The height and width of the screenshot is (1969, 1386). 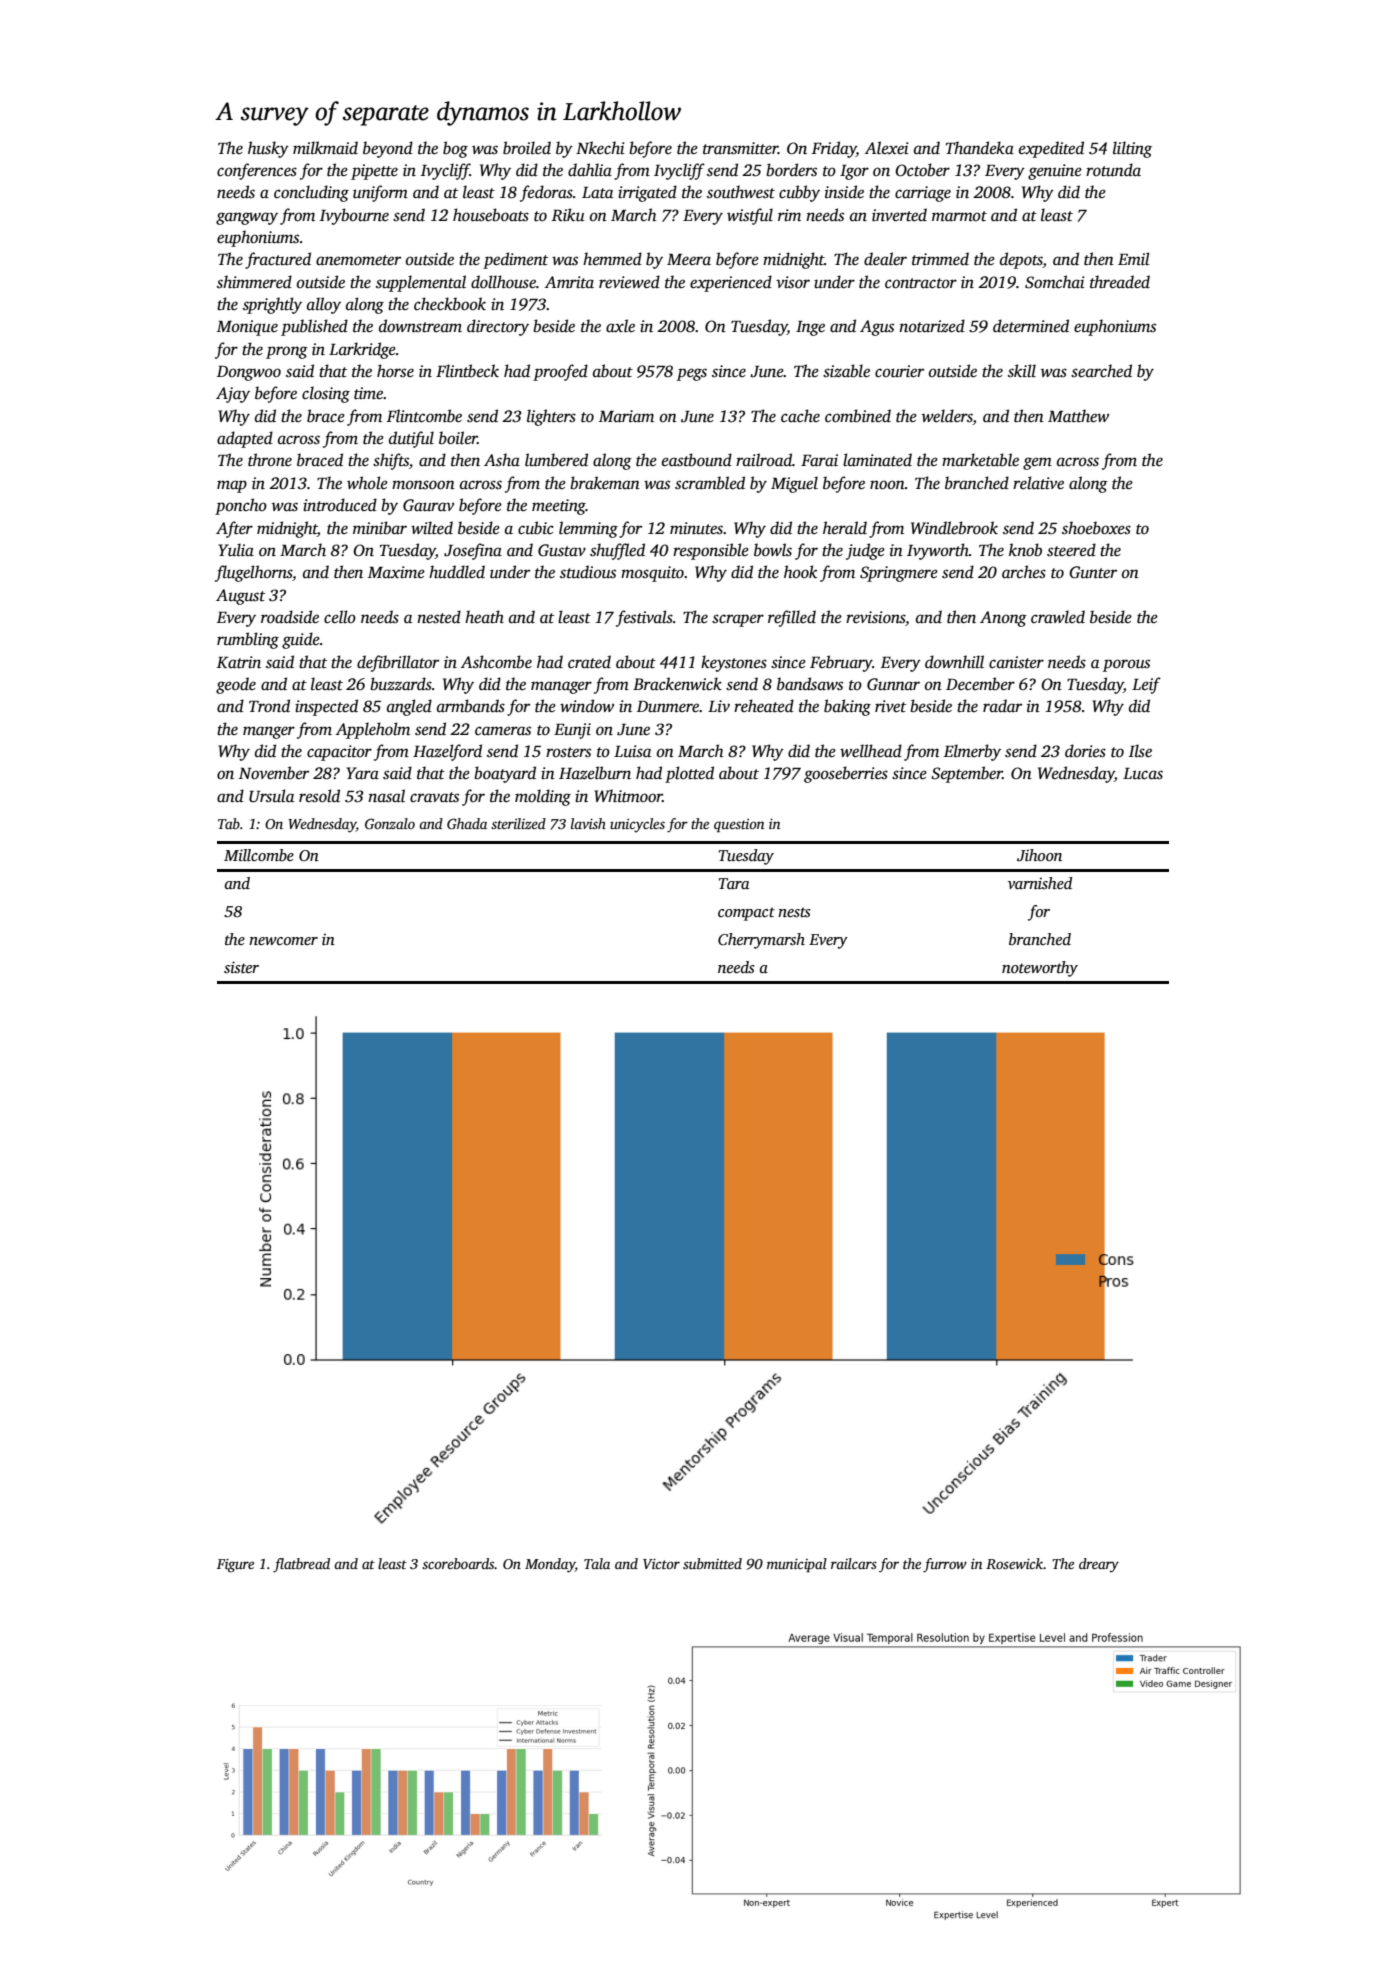 I want to click on Victor, so click(x=661, y=1564).
